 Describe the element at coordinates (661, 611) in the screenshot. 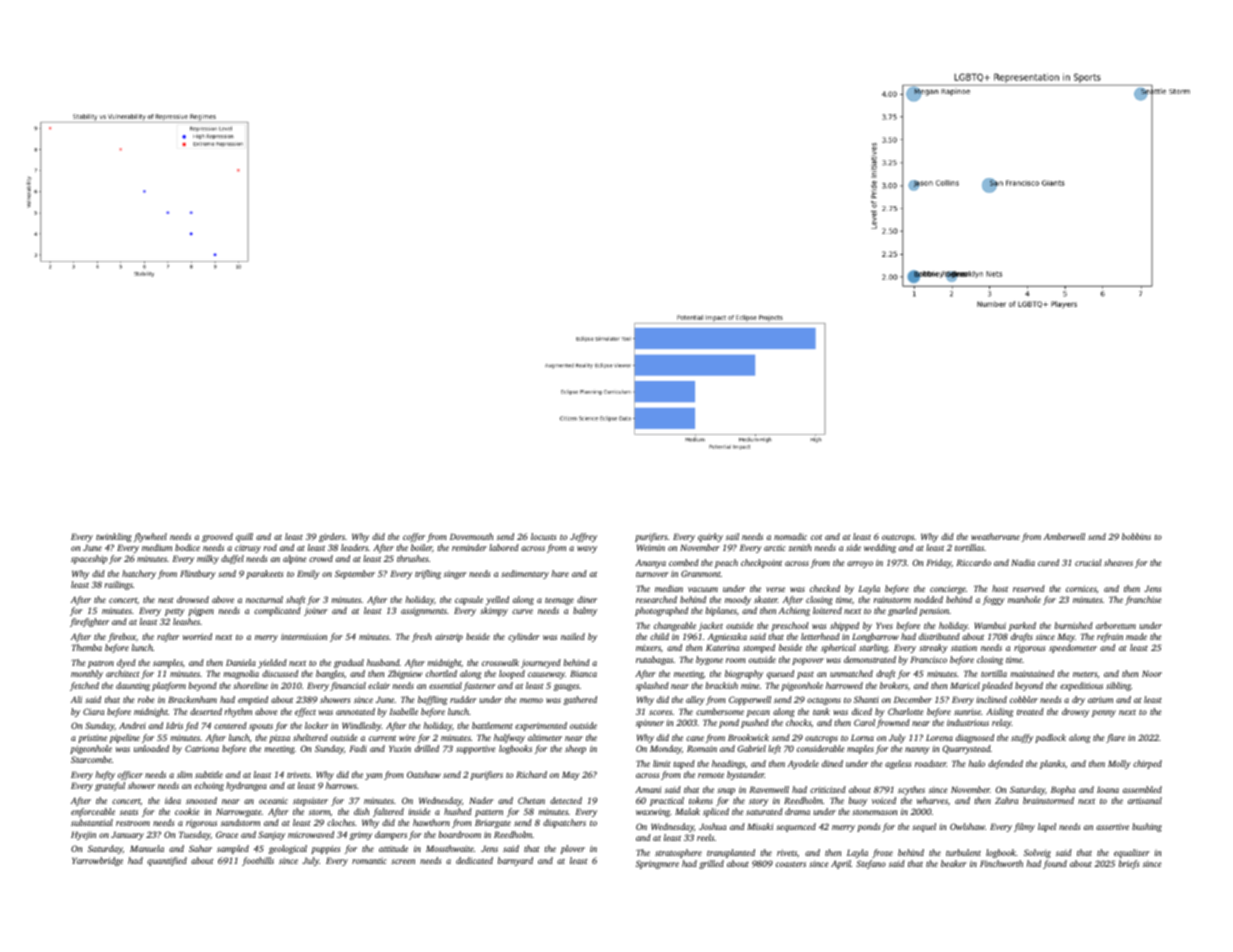

I see `photographed` at that location.
